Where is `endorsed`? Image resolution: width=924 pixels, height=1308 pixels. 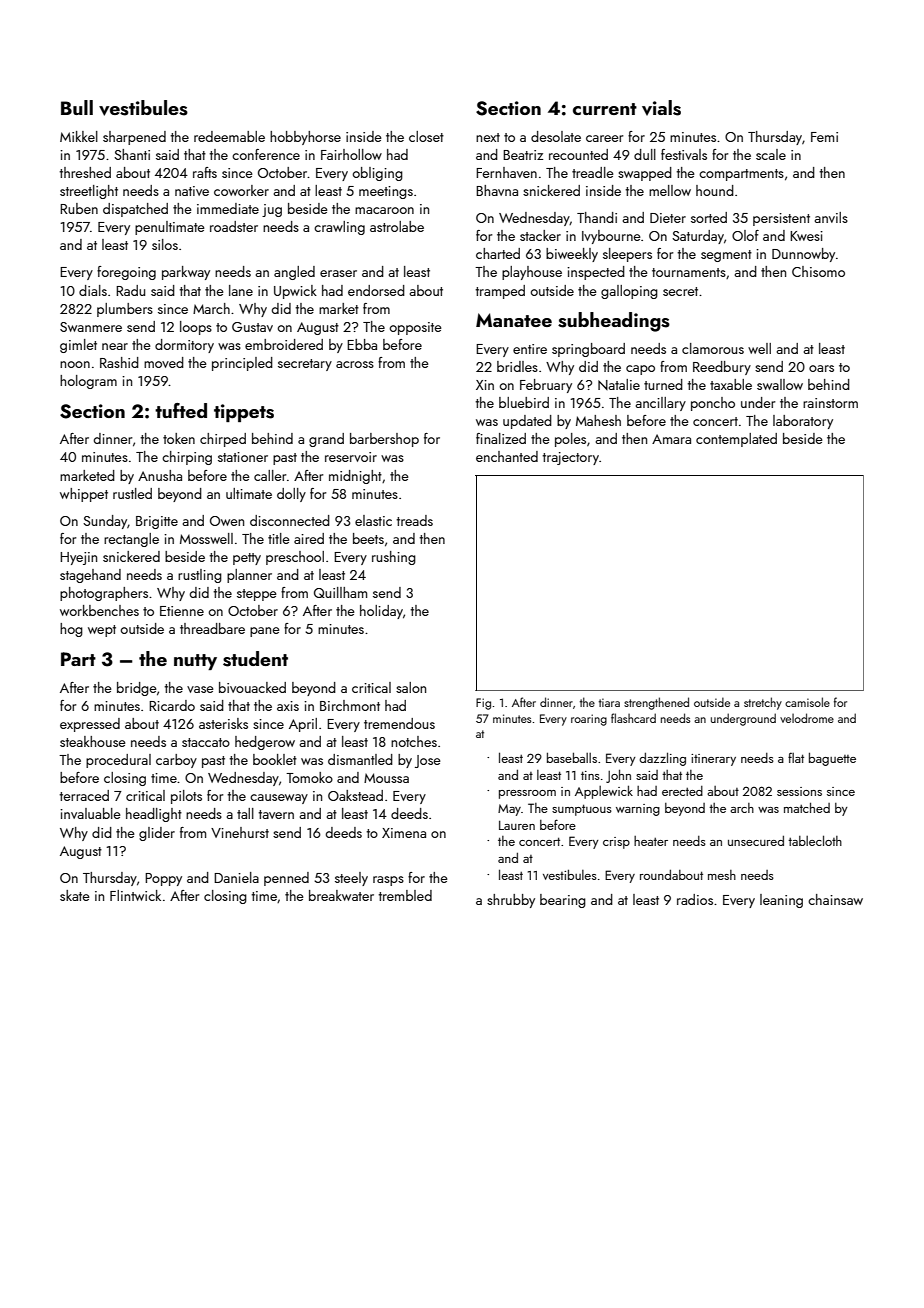
endorsed is located at coordinates (376, 290).
